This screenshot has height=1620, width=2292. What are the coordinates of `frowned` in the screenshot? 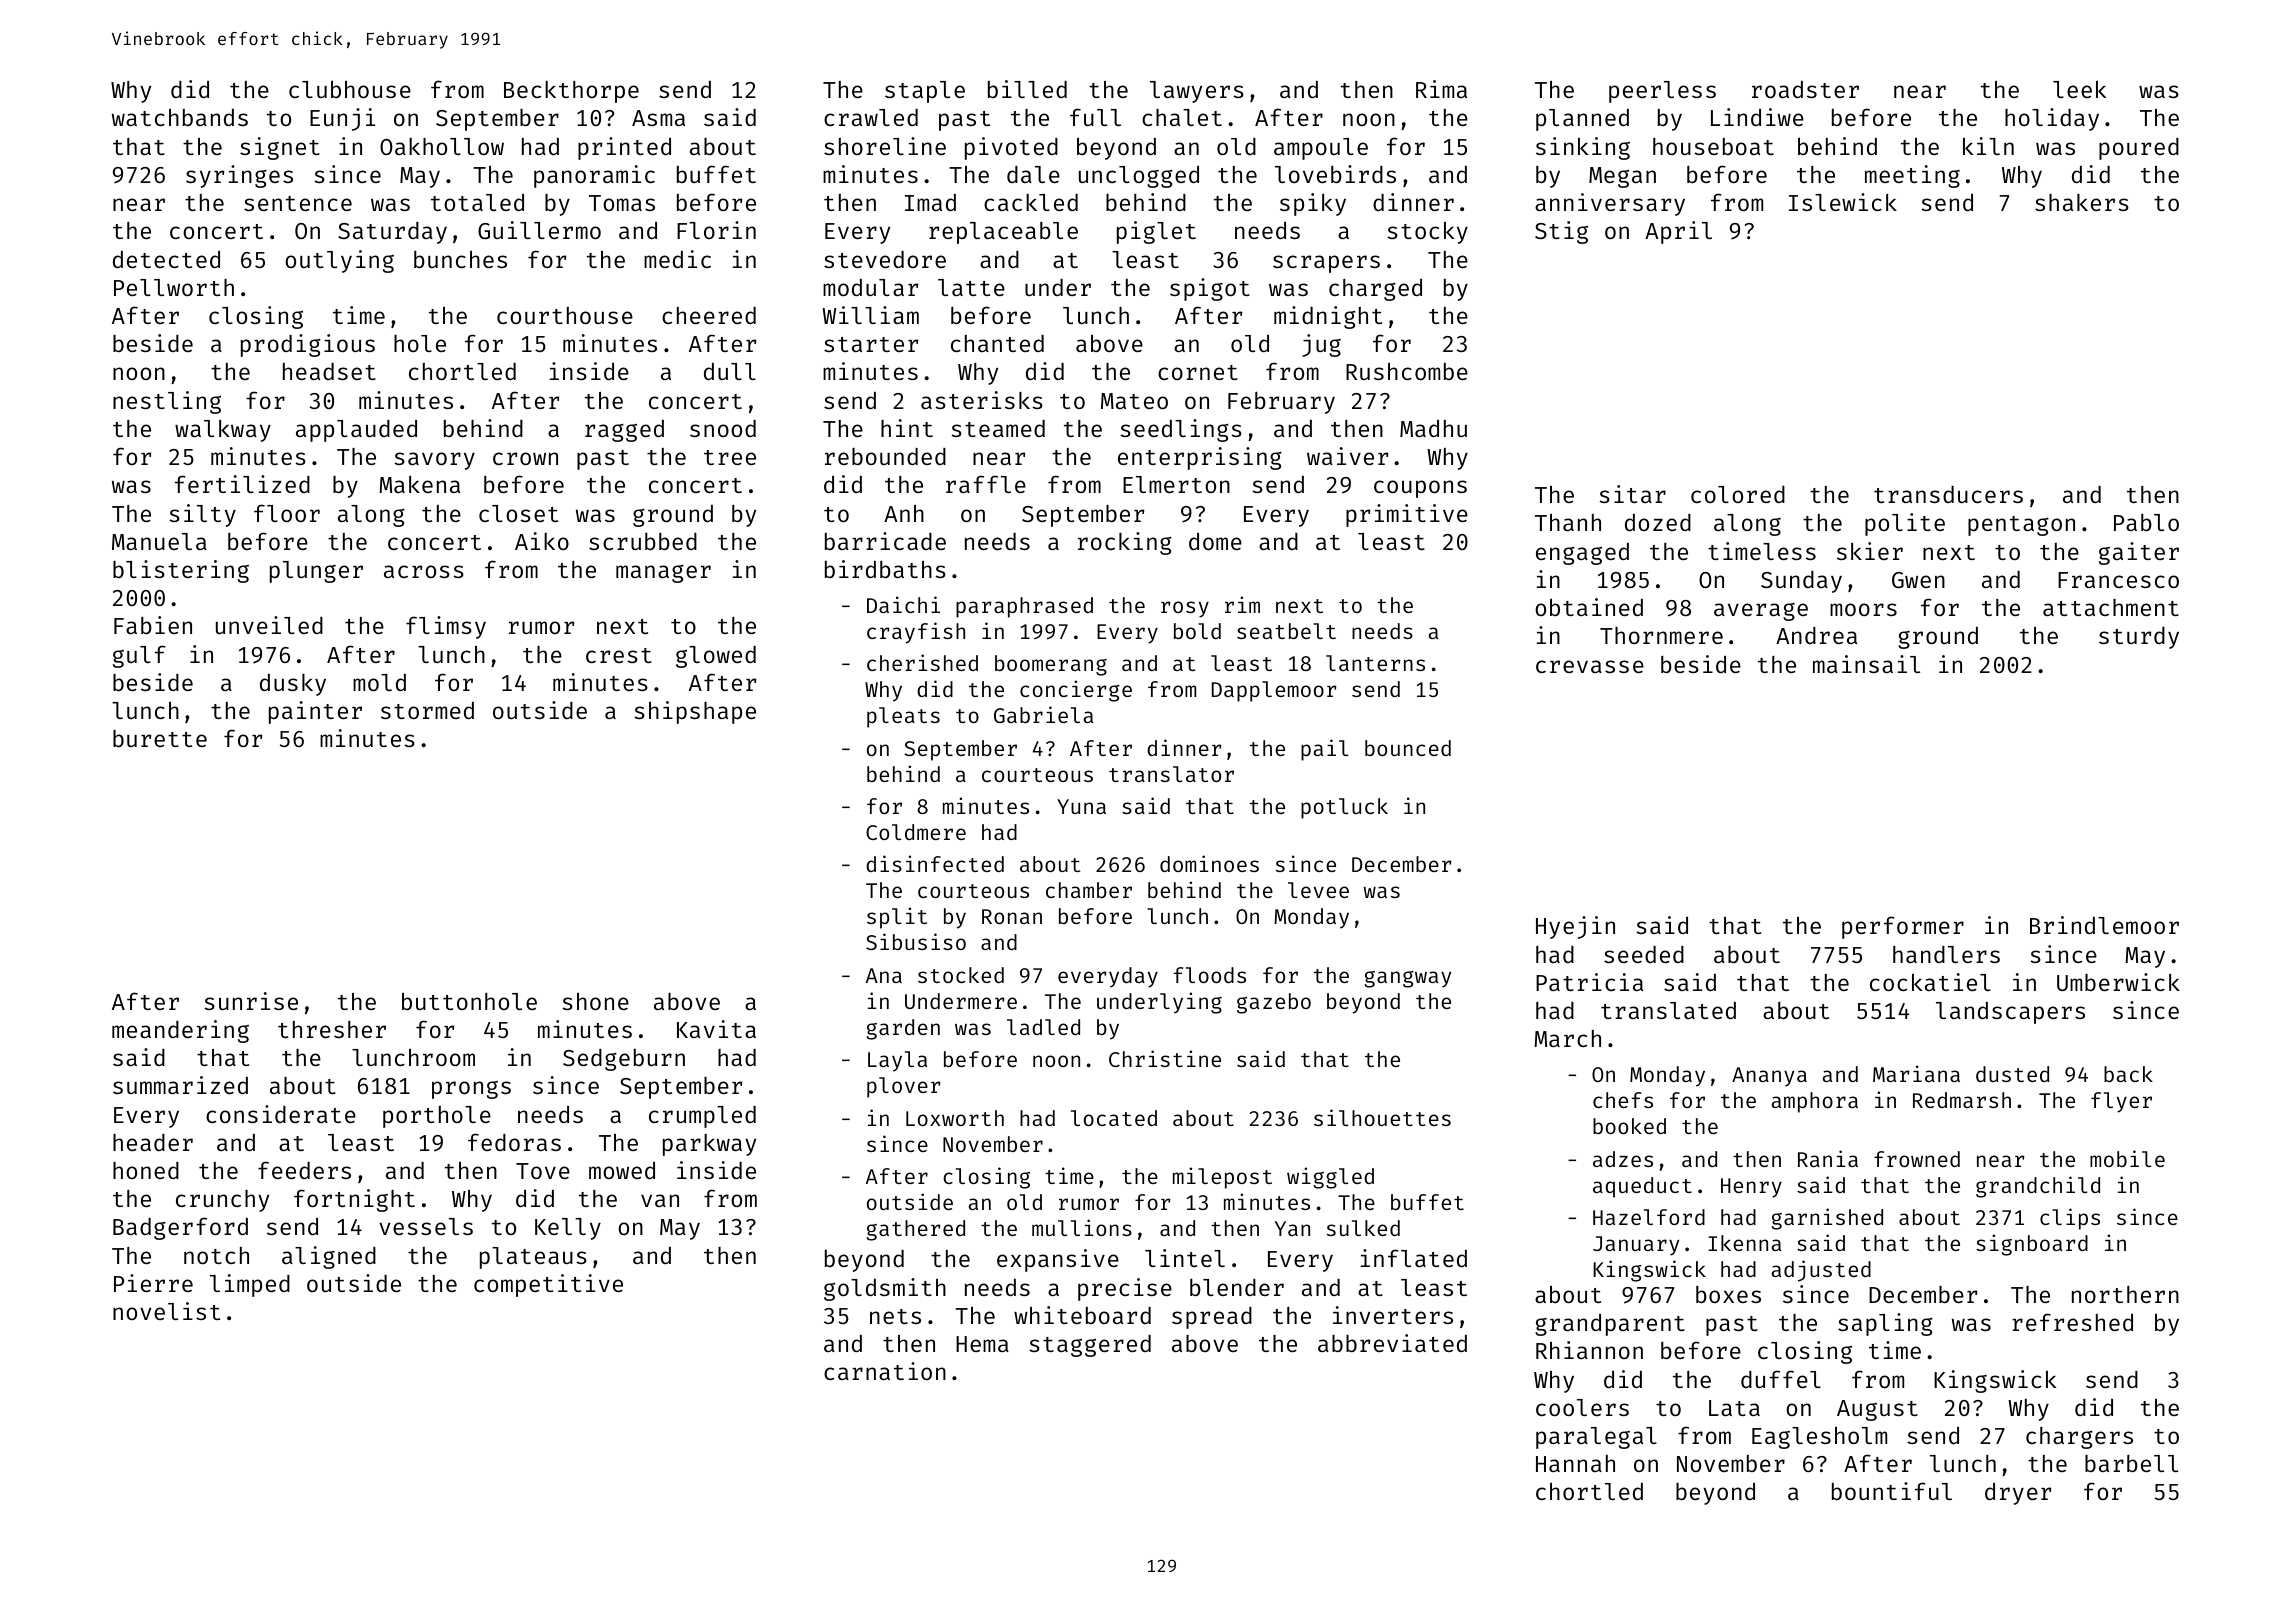 It's located at (1917, 1159).
